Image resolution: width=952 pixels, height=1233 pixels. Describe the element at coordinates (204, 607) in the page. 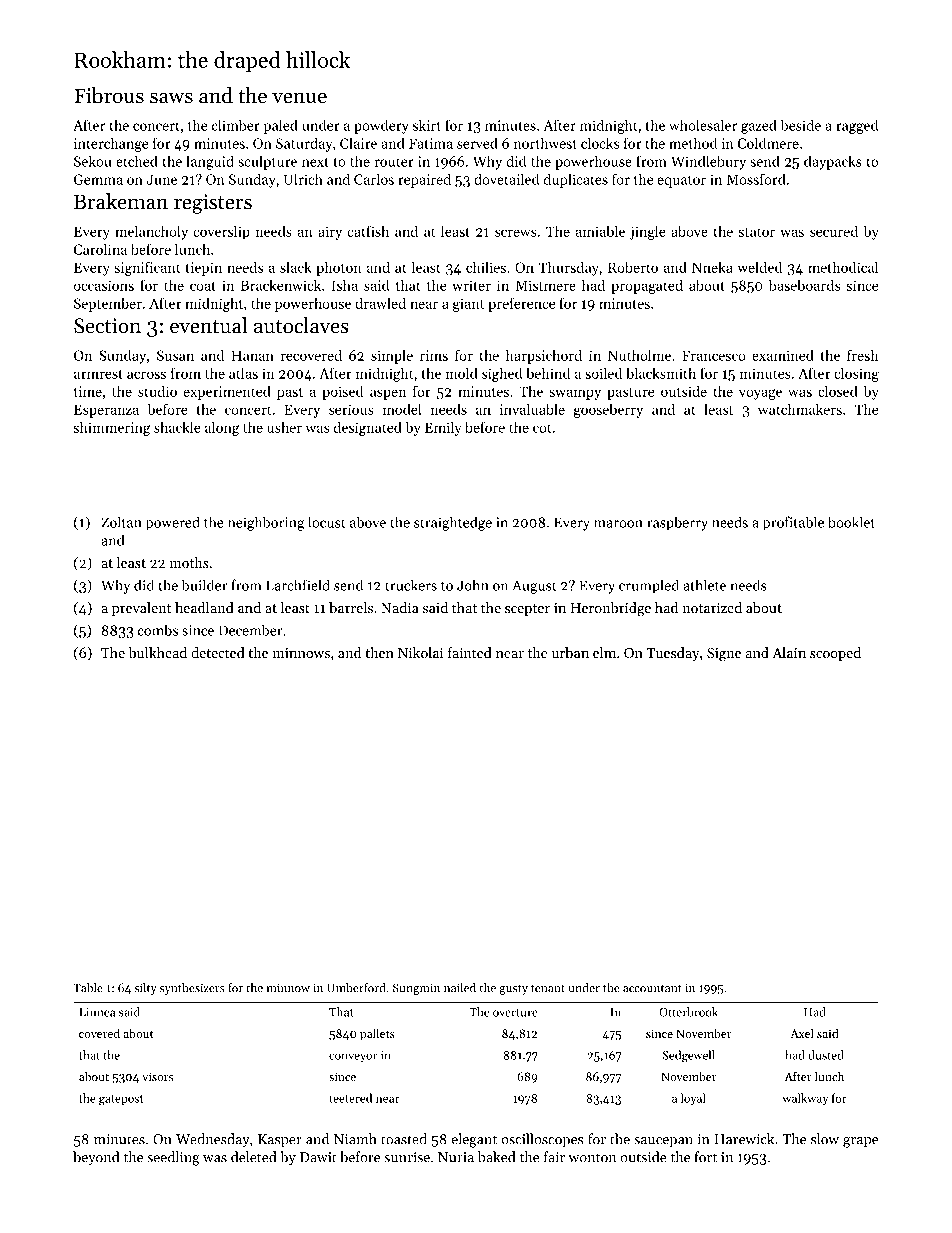

I see `headland` at that location.
